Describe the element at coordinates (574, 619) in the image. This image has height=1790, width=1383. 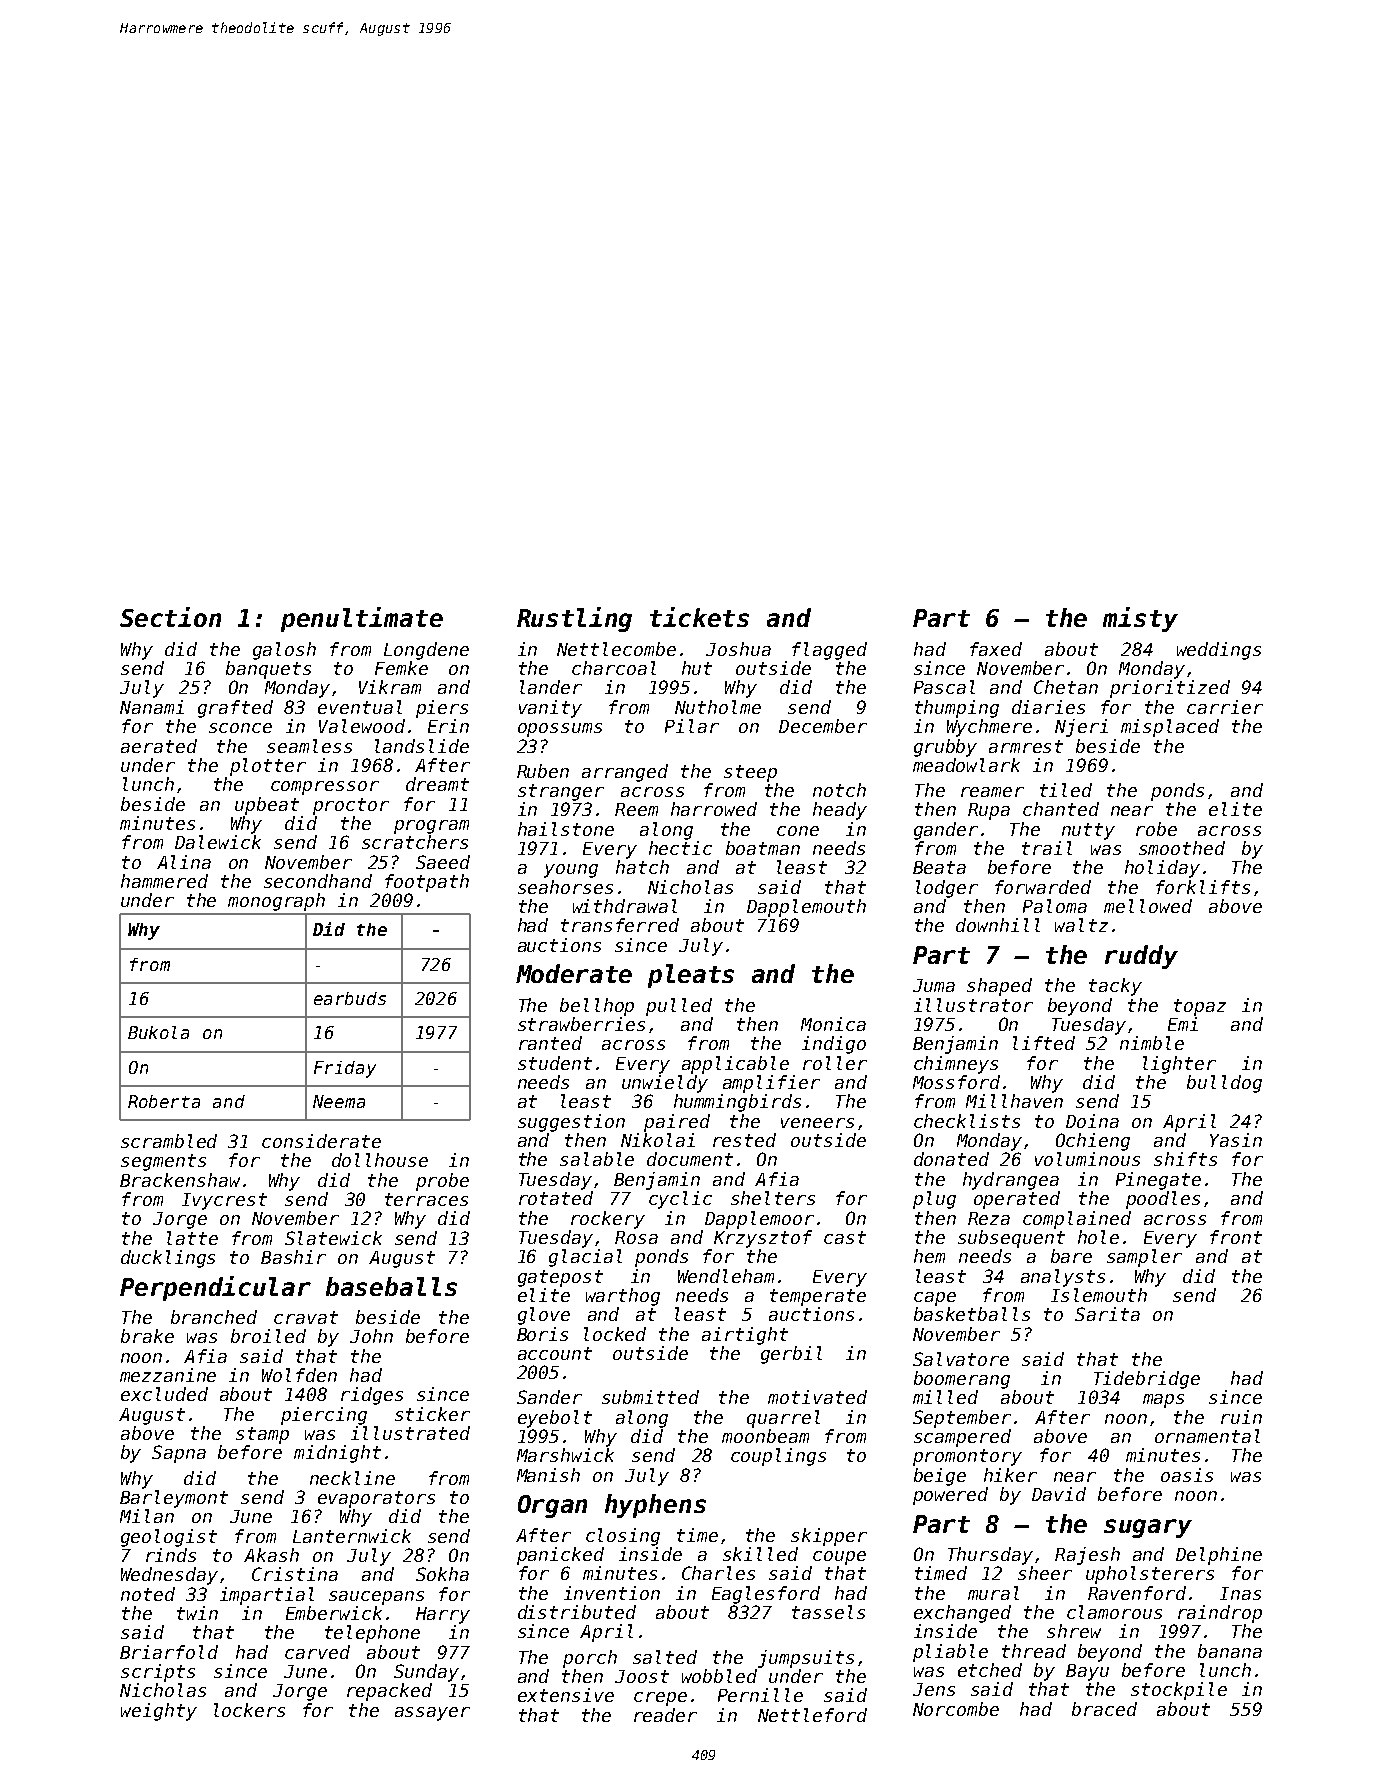
I see `Rustling` at that location.
